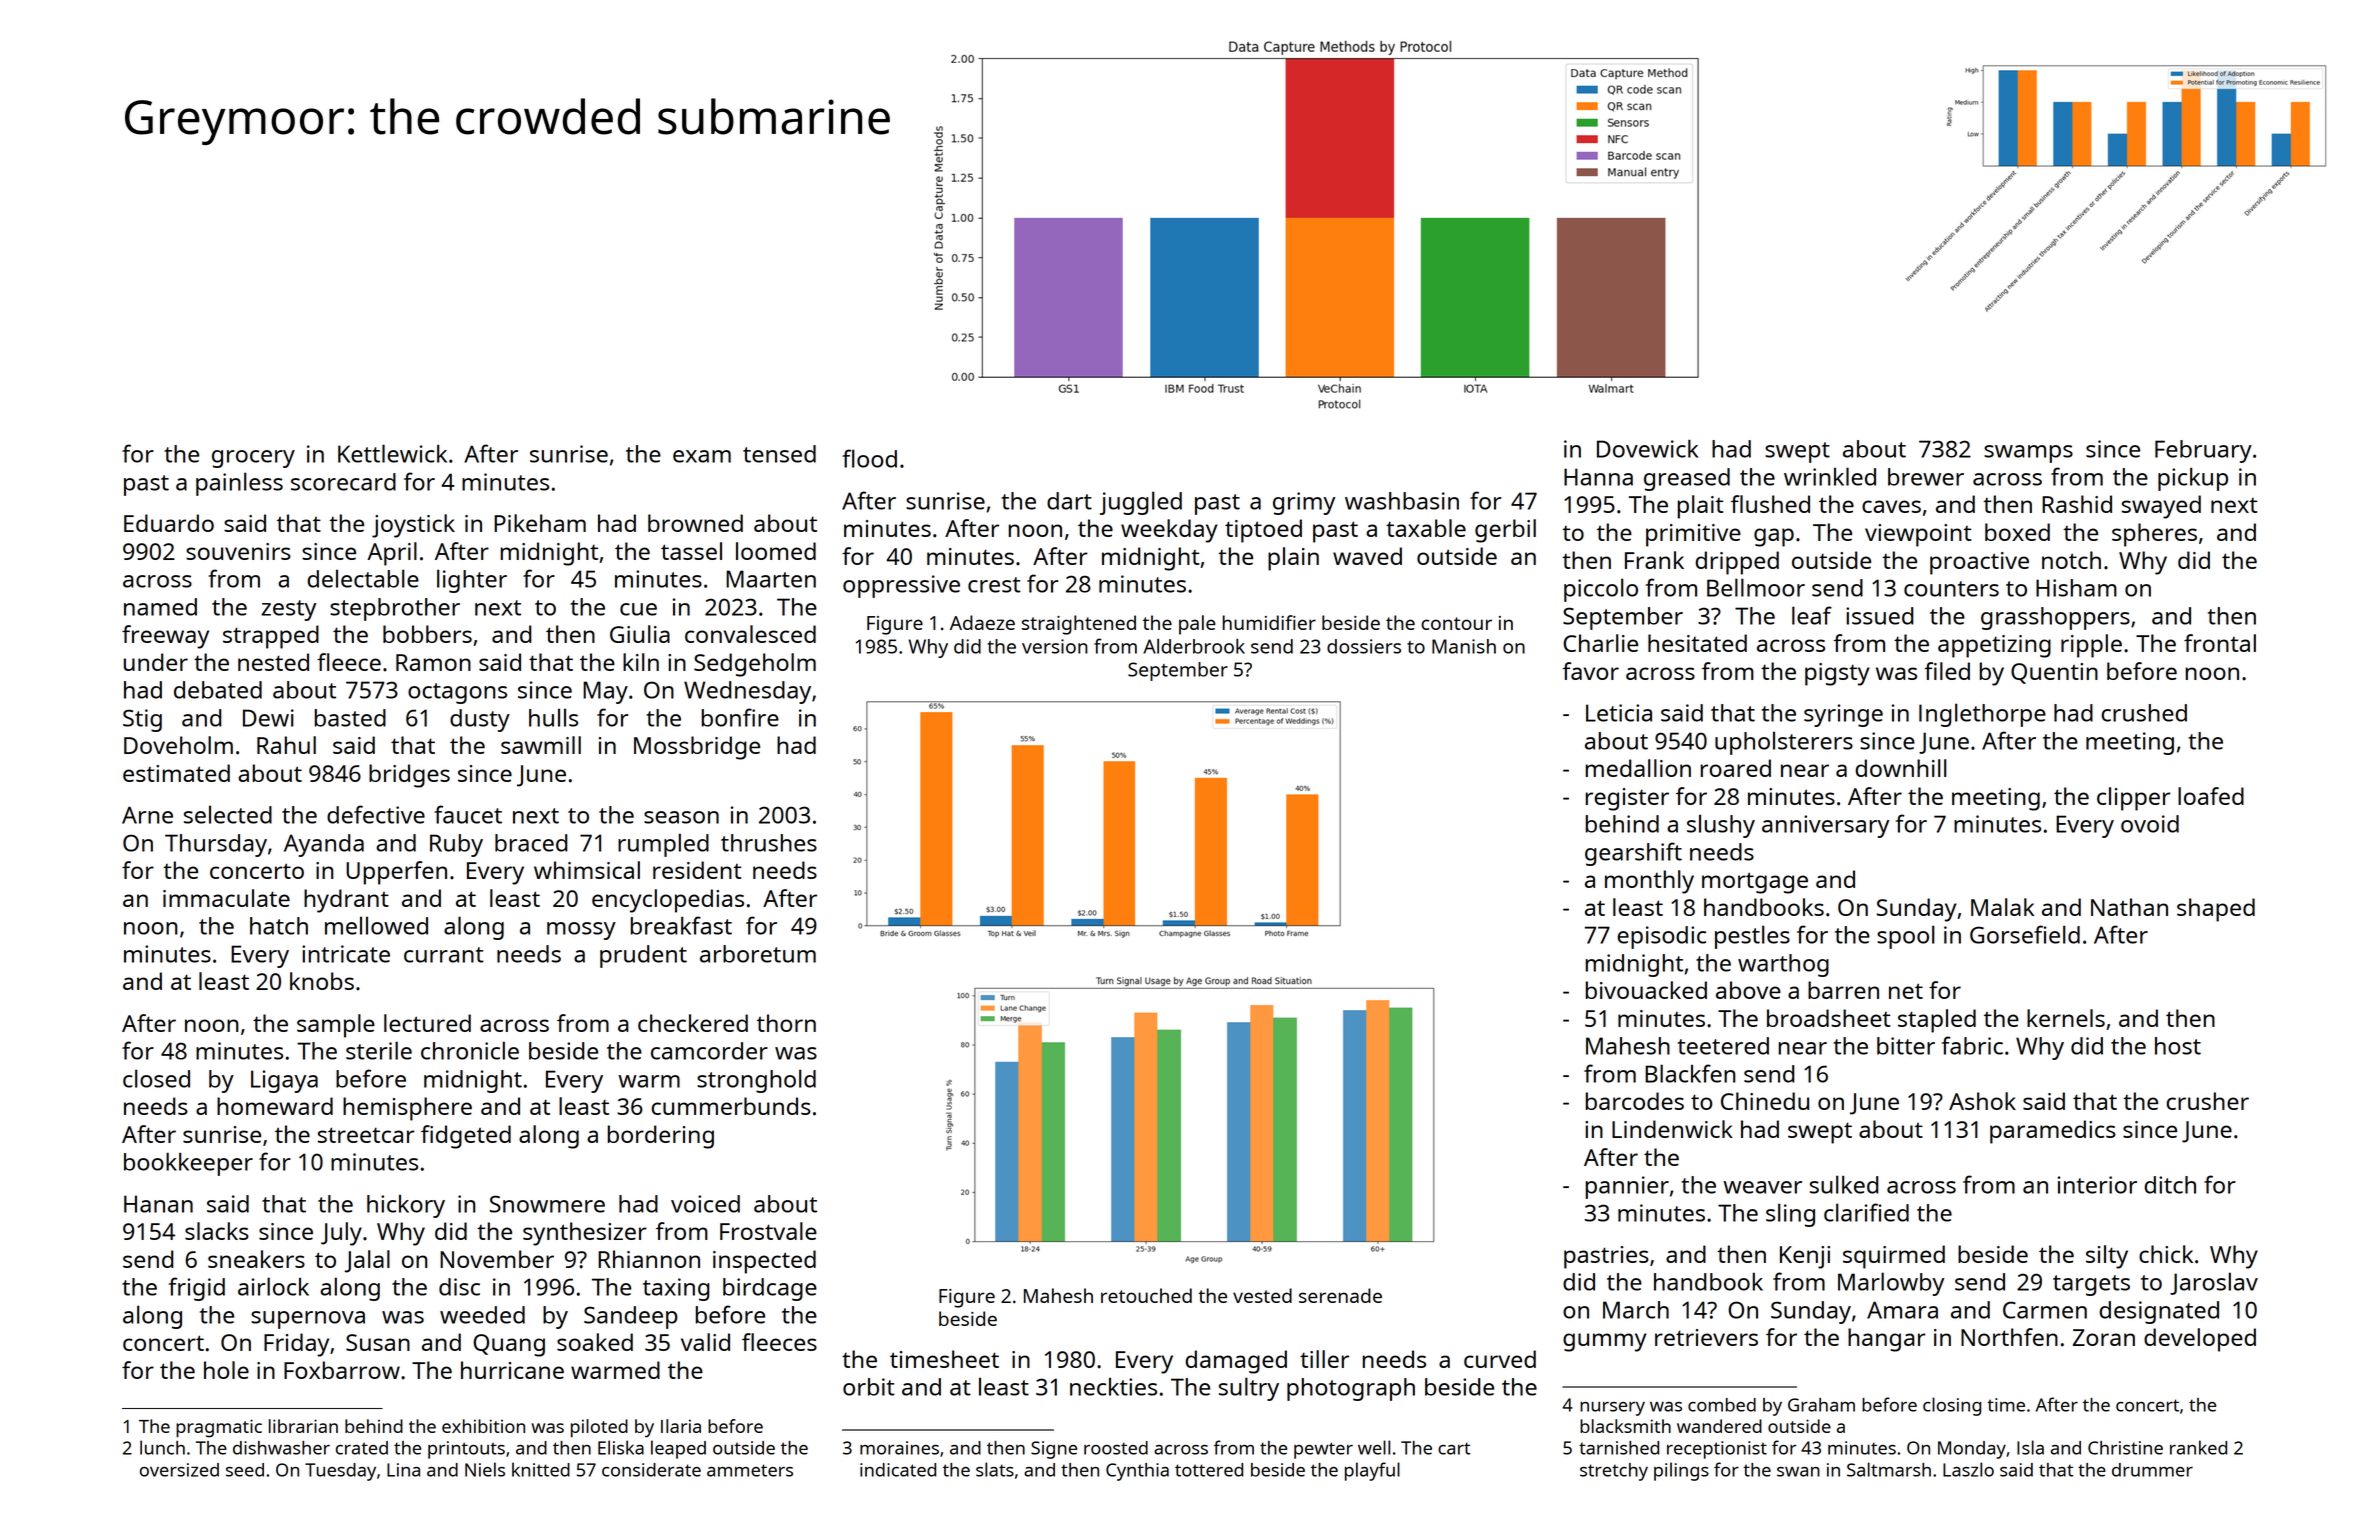 This screenshot has height=1540, width=2380. Describe the element at coordinates (1887, 1340) in the screenshot. I see `hangar` at that location.
